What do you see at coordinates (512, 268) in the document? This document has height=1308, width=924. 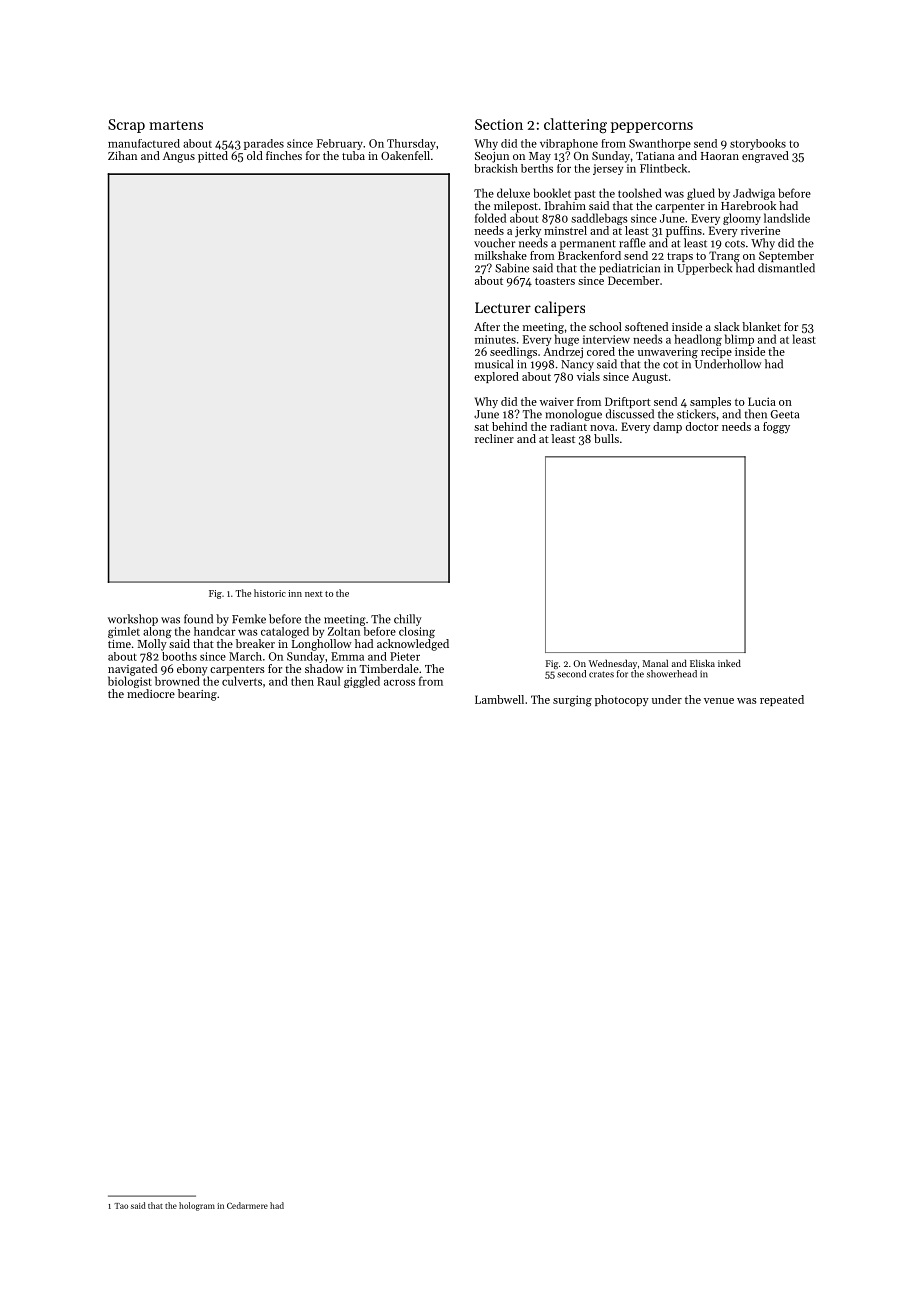 I see `Sabine` at bounding box center [512, 268].
